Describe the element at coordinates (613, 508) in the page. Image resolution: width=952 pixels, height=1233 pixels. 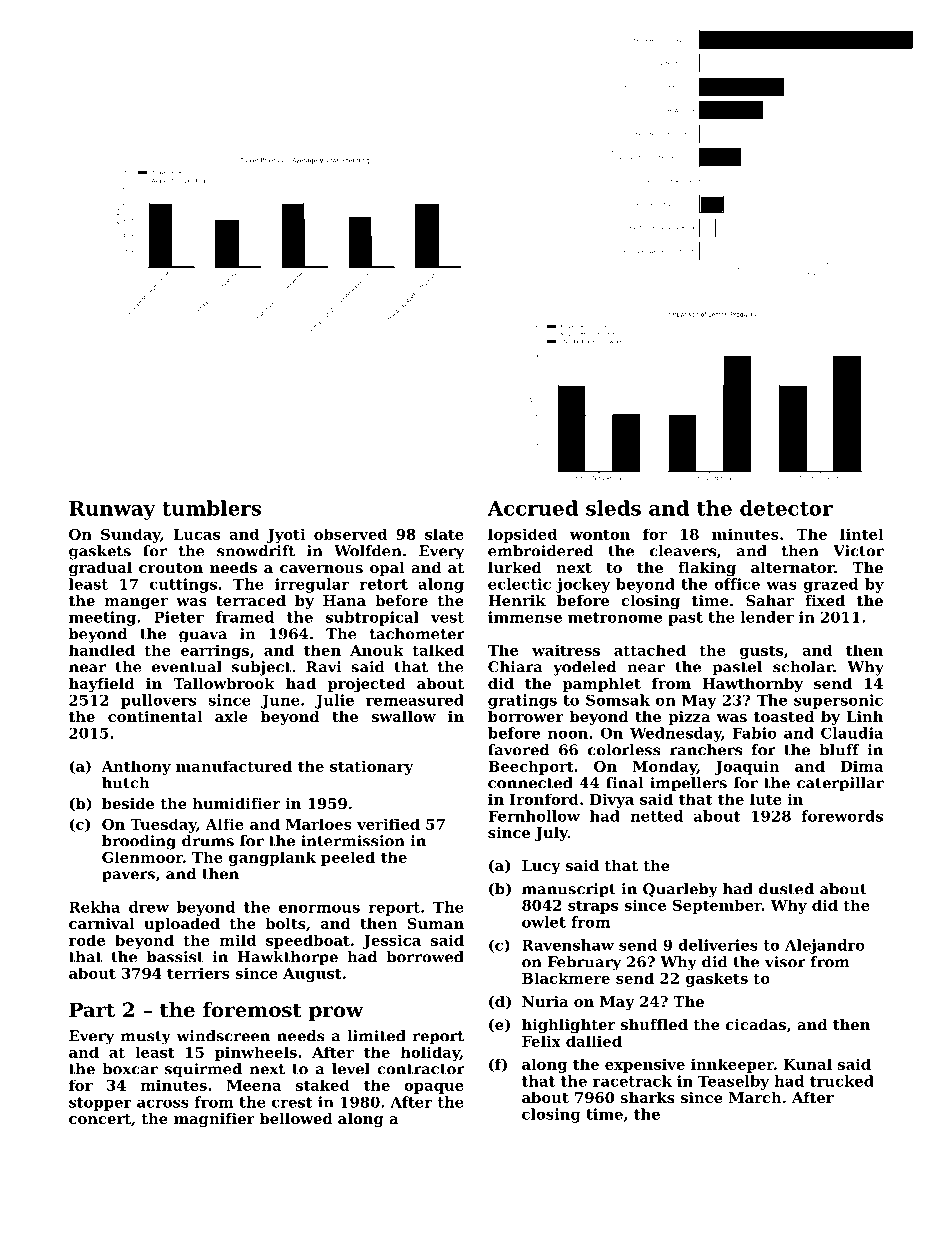
I see `sleds` at that location.
